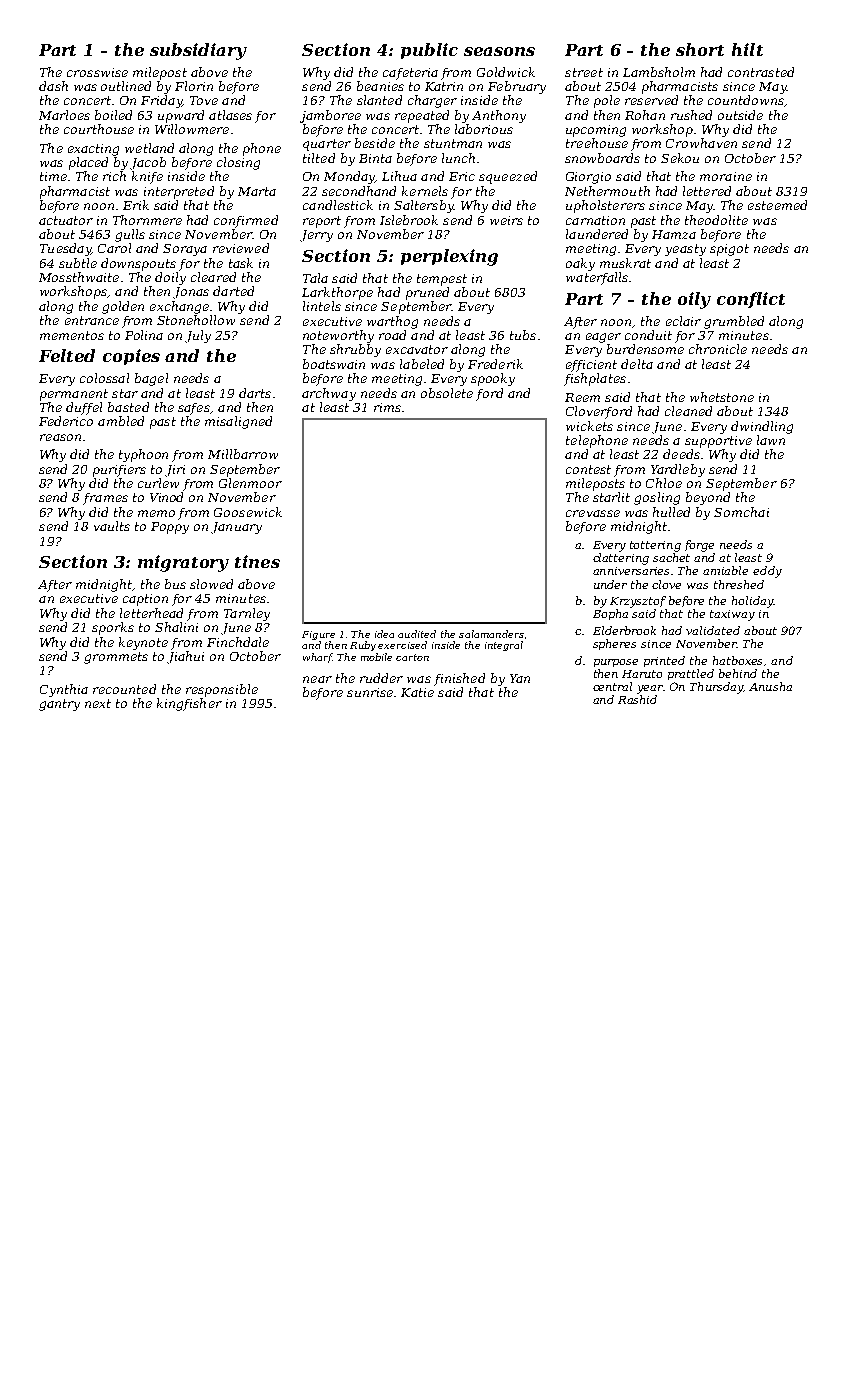 The height and width of the screenshot is (1400, 849). I want to click on migratory, so click(183, 563).
